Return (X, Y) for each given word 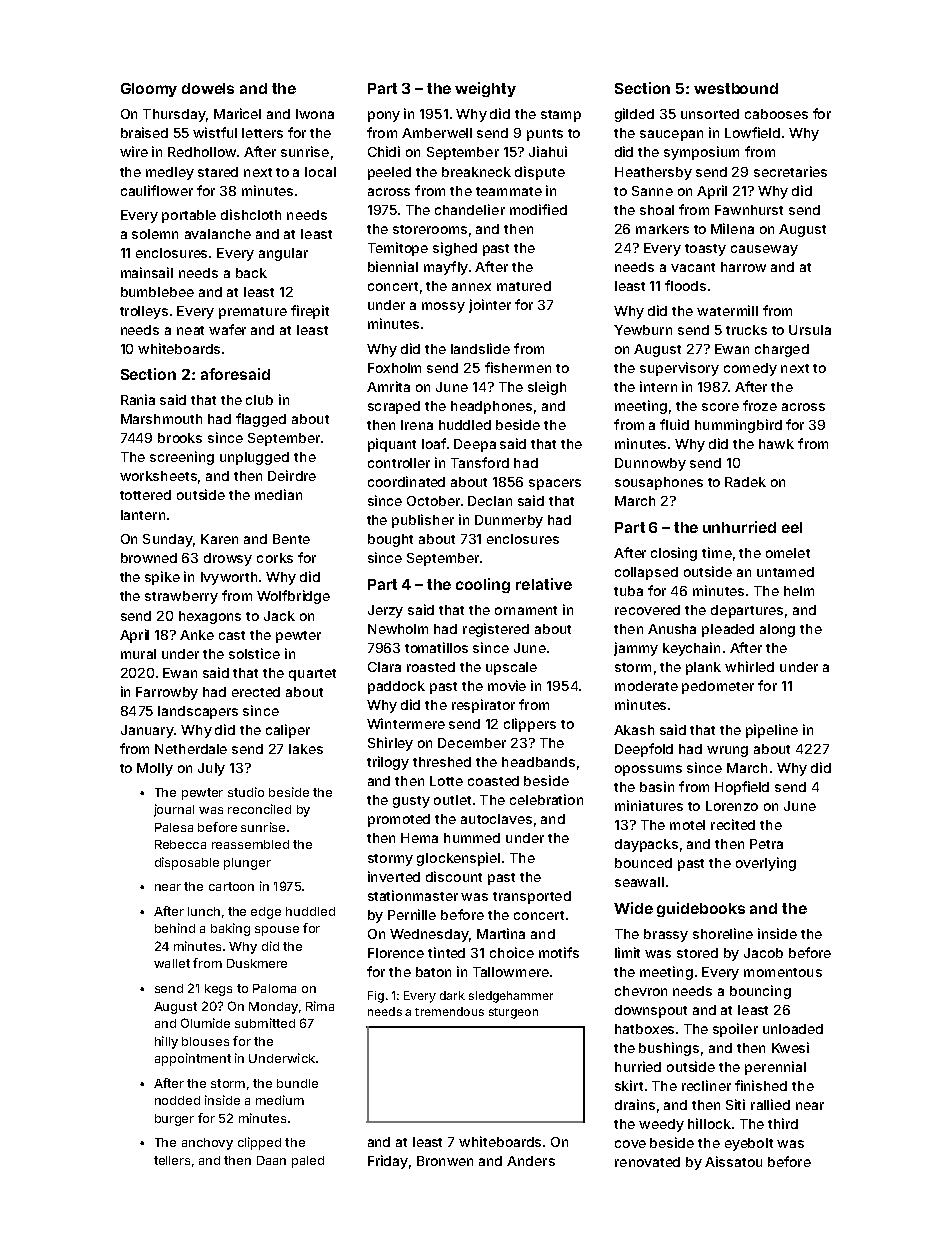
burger (174, 1120)
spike (162, 578)
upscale (511, 668)
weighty (485, 89)
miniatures (649, 805)
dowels (208, 88)
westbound (736, 88)
